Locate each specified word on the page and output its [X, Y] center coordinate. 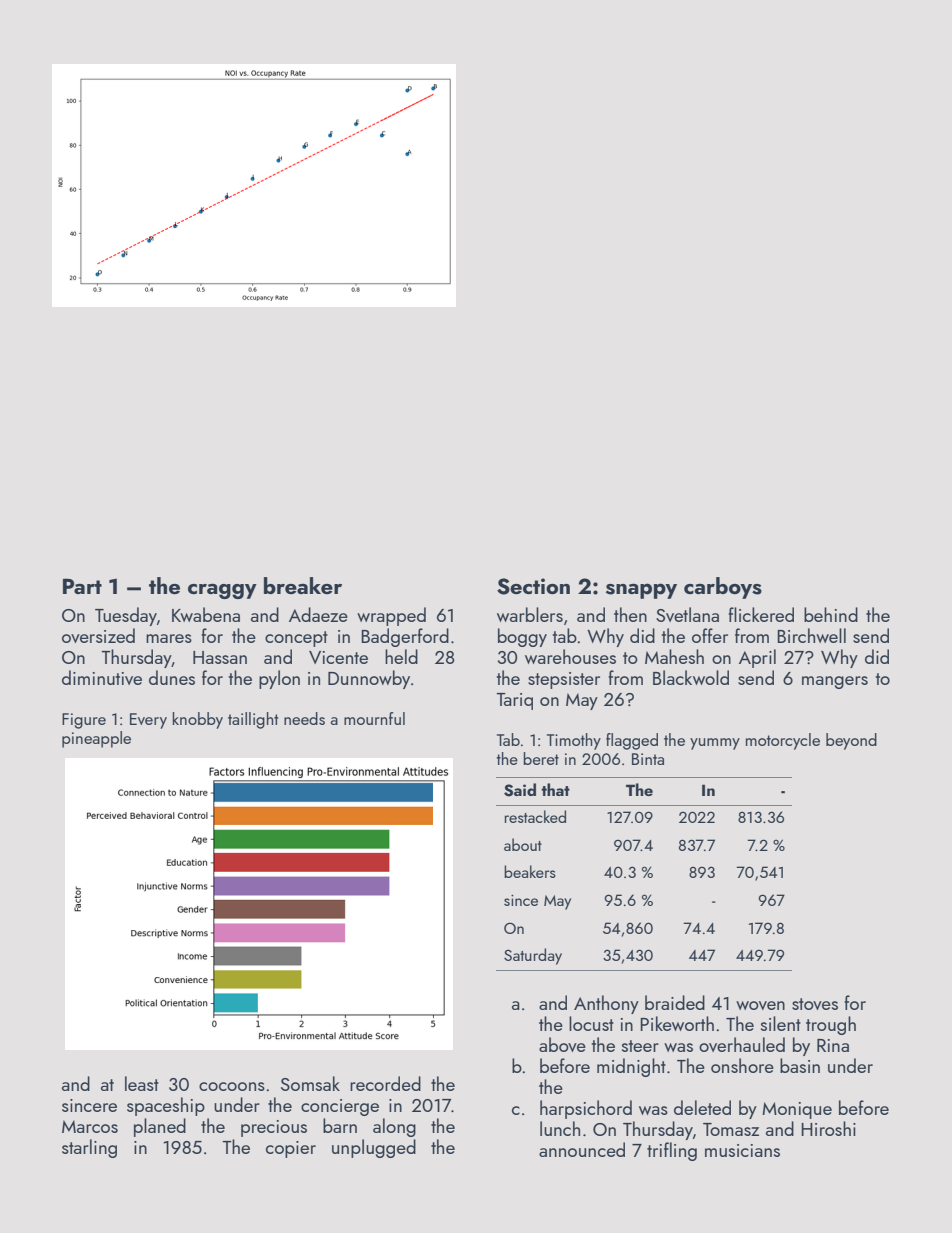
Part [82, 586]
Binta [648, 759]
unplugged [374, 1148]
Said [520, 790]
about [523, 844]
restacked [535, 816]
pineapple [96, 739]
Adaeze [318, 614]
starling [89, 1148]
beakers [530, 871]
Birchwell [811, 635]
